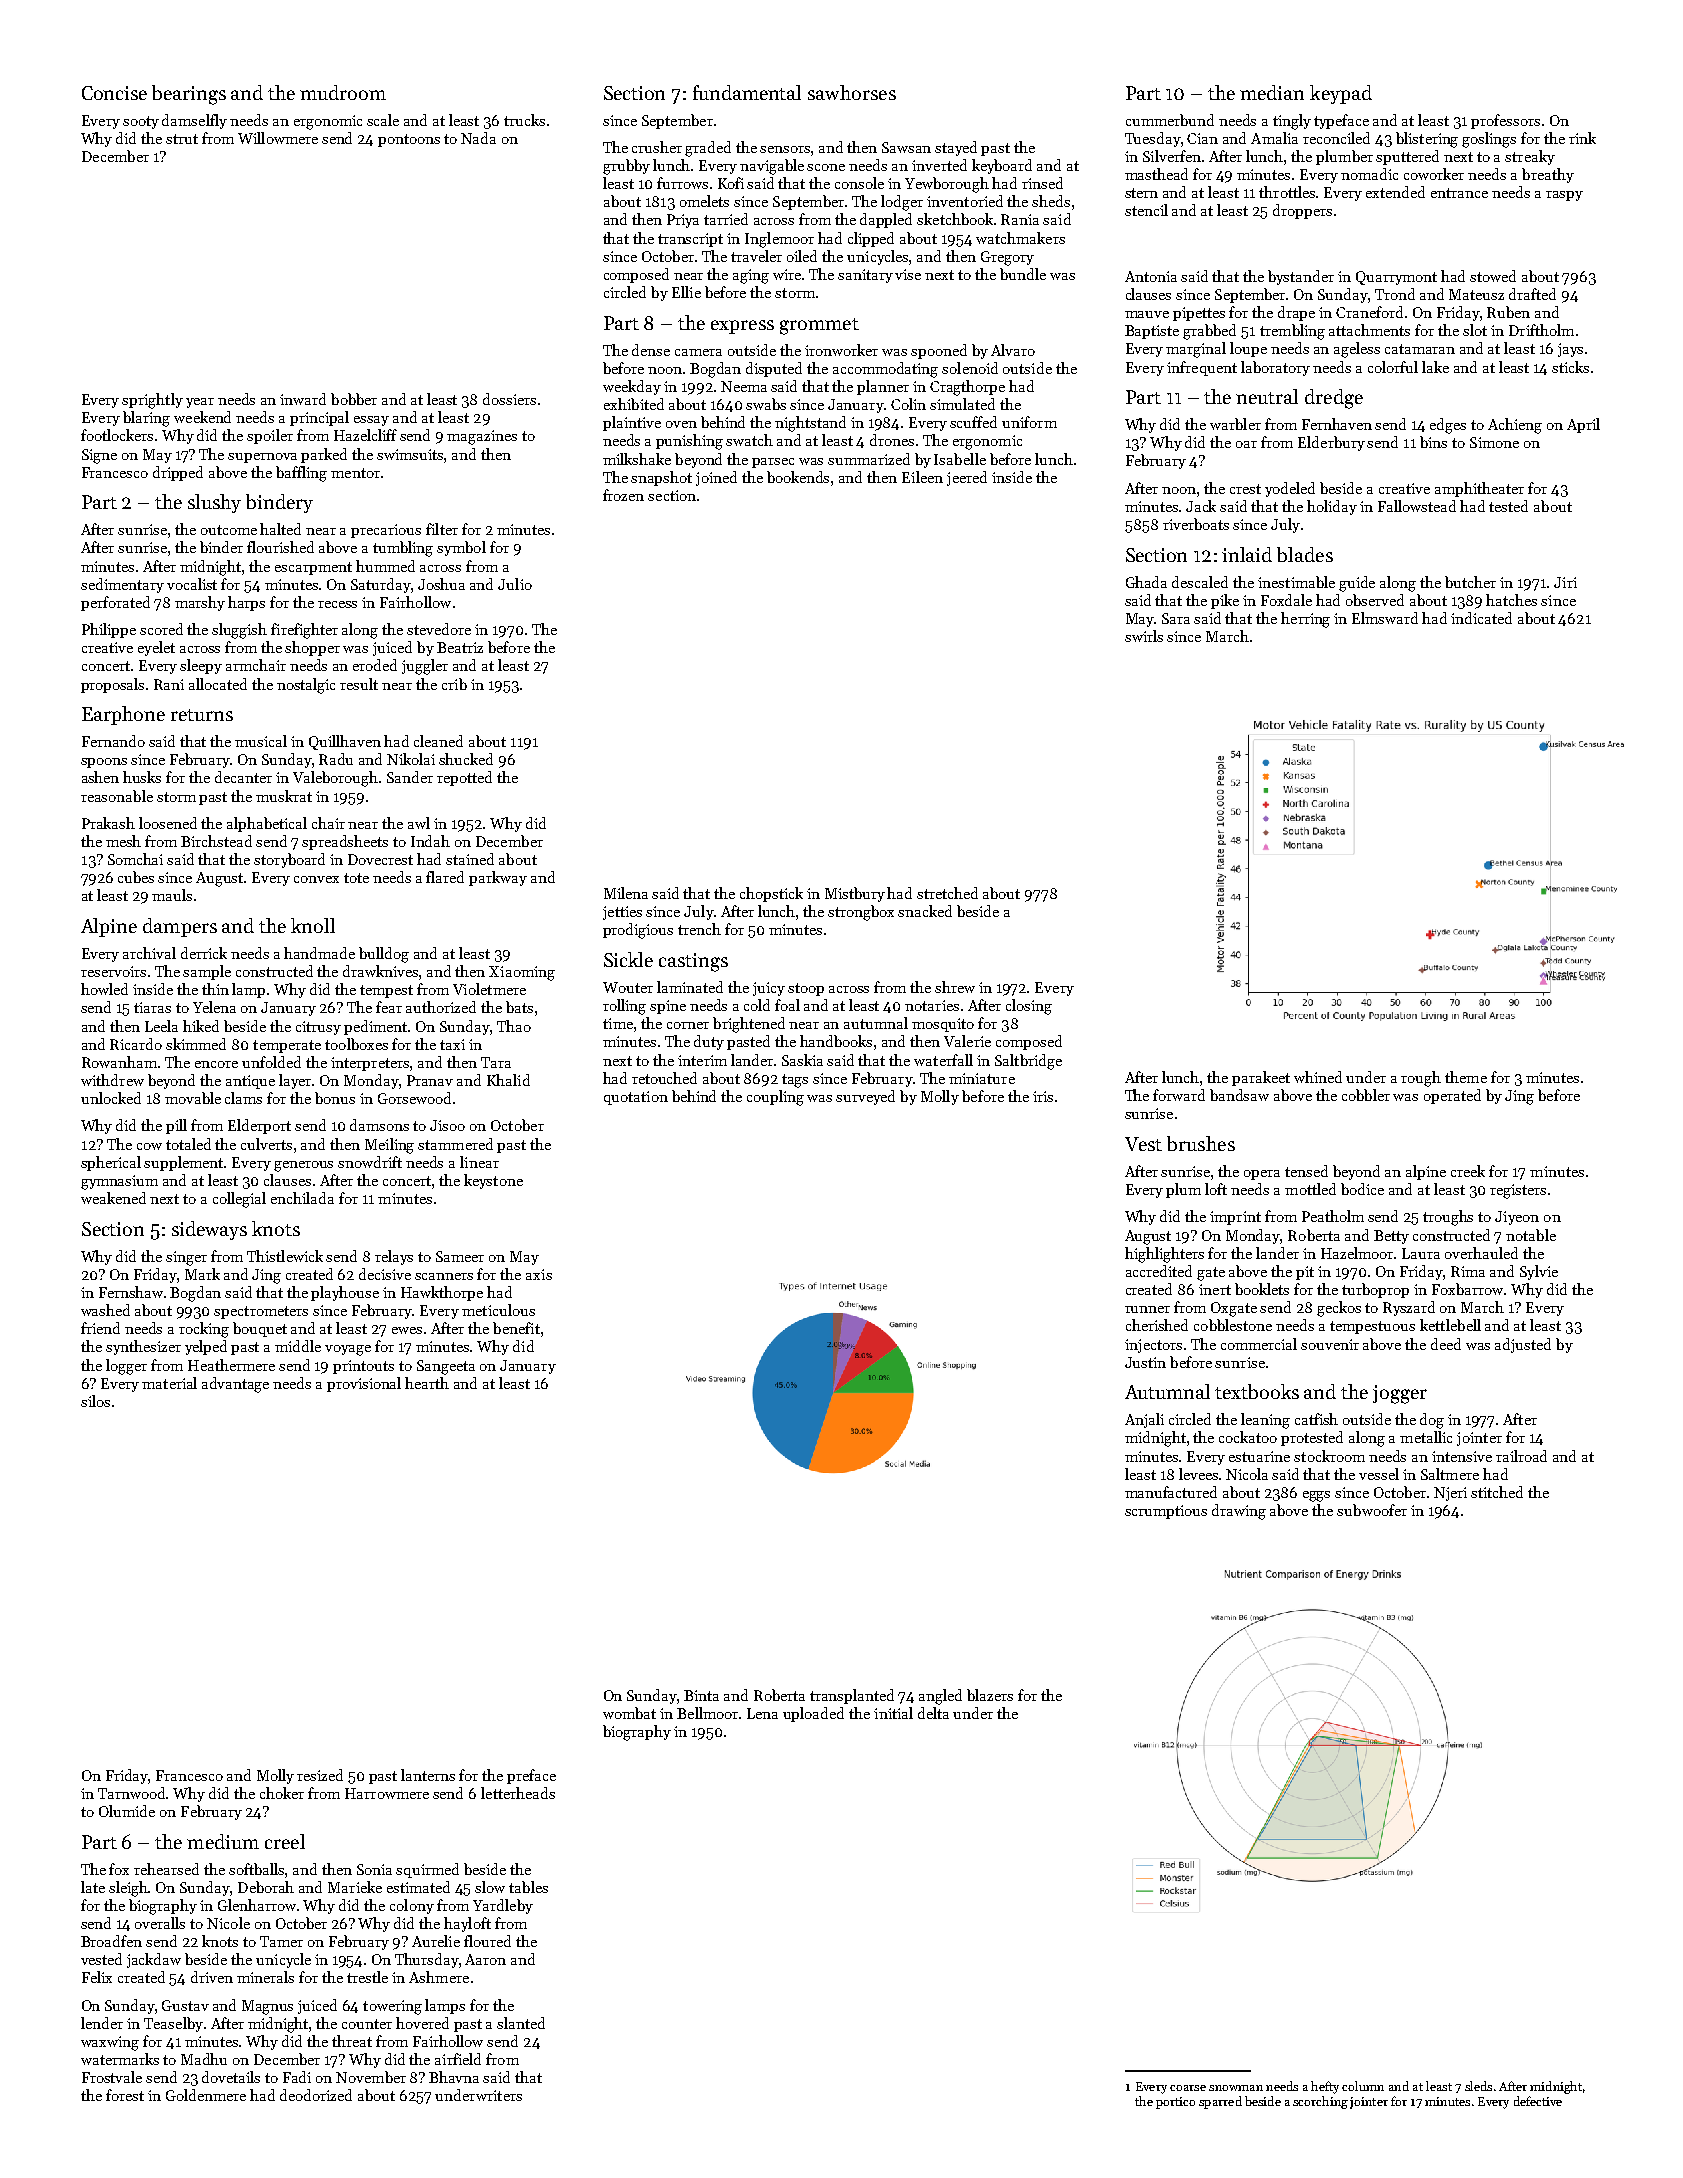 The height and width of the page is (2178, 1683). Describe the element at coordinates (775, 1098) in the page. I see `coupling` at that location.
